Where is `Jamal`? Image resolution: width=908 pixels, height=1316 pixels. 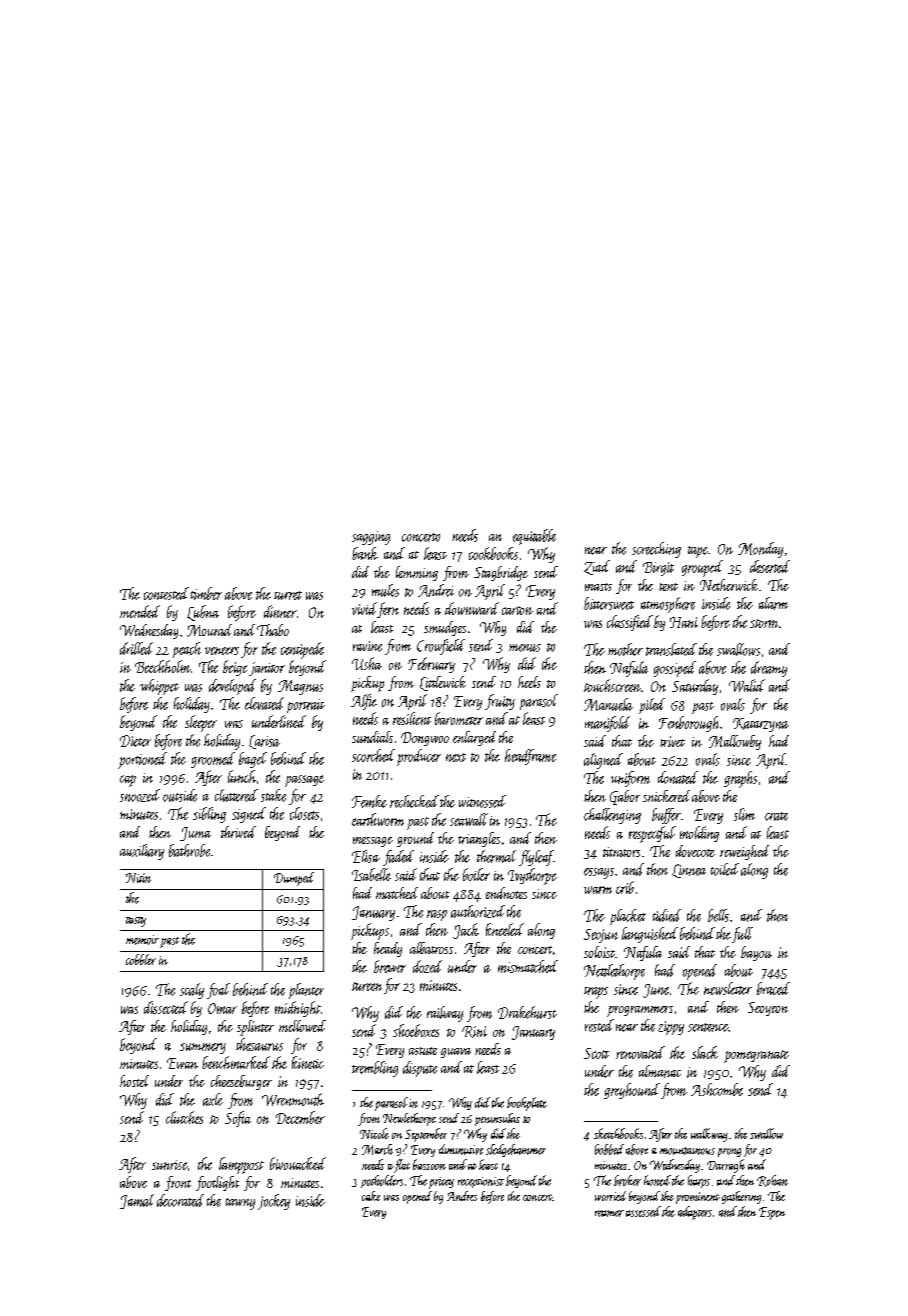 Jamal is located at coordinates (137, 1201).
